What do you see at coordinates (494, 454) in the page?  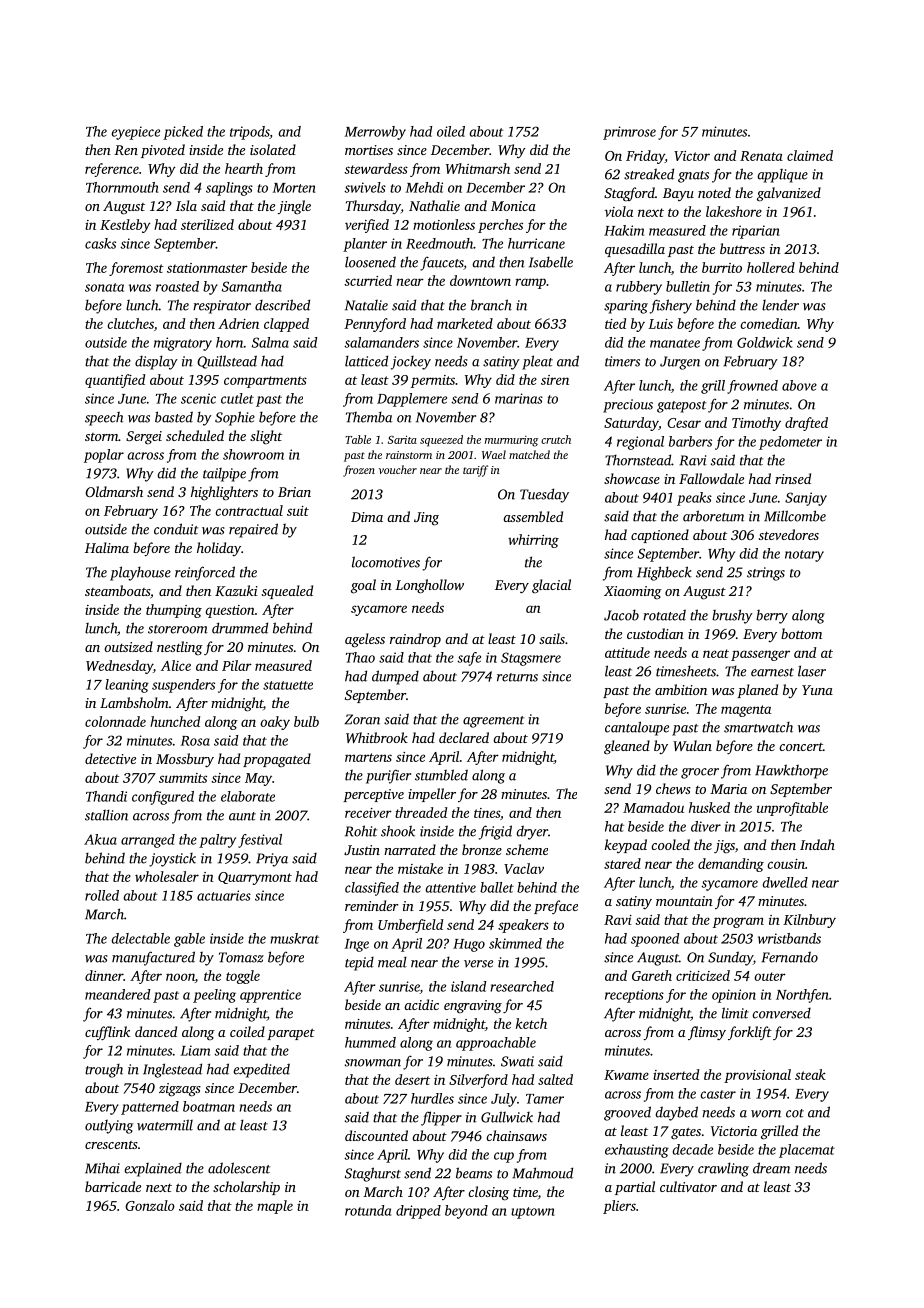 I see `Wael` at bounding box center [494, 454].
